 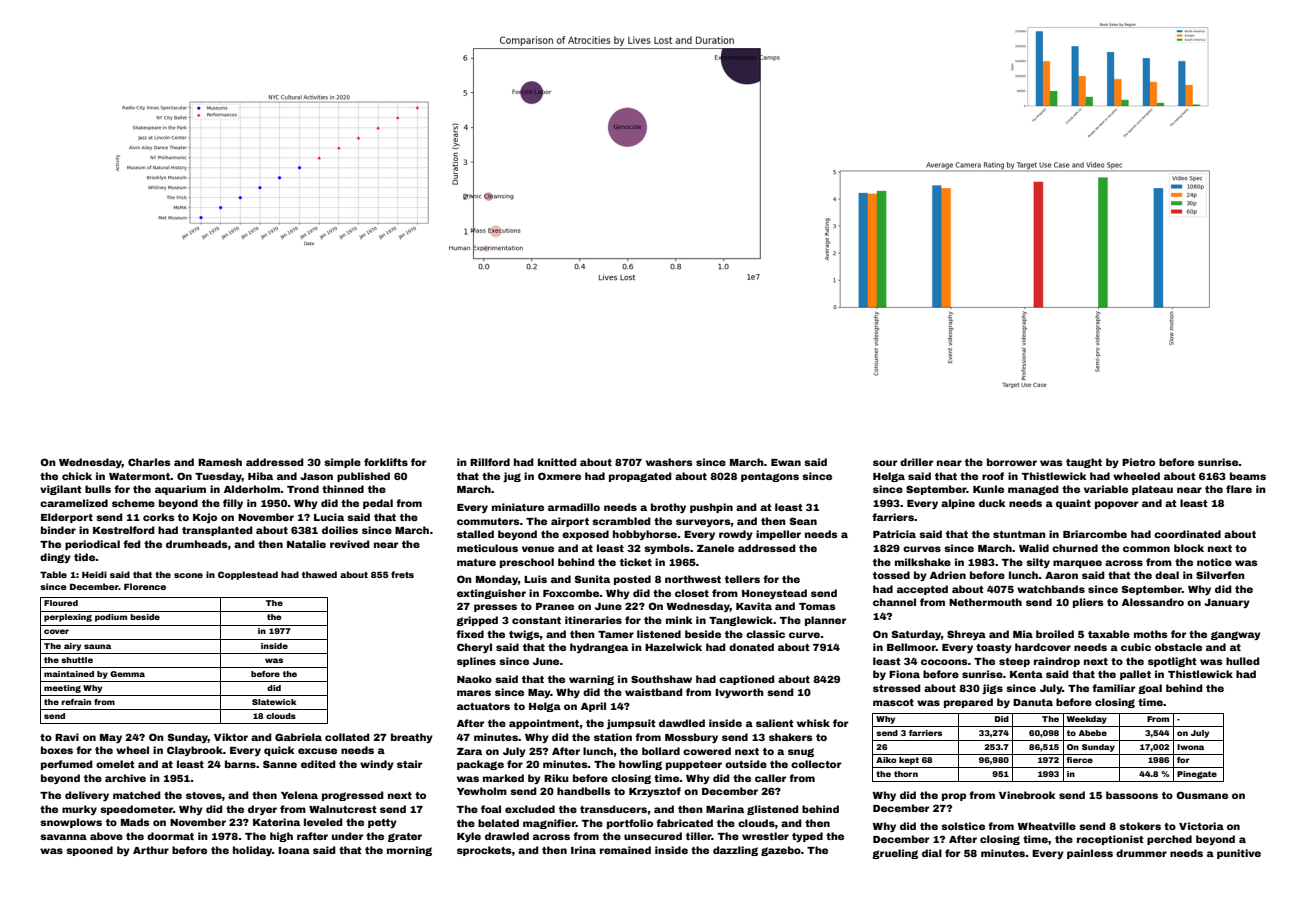 I want to click on Heidi, so click(x=94, y=574).
